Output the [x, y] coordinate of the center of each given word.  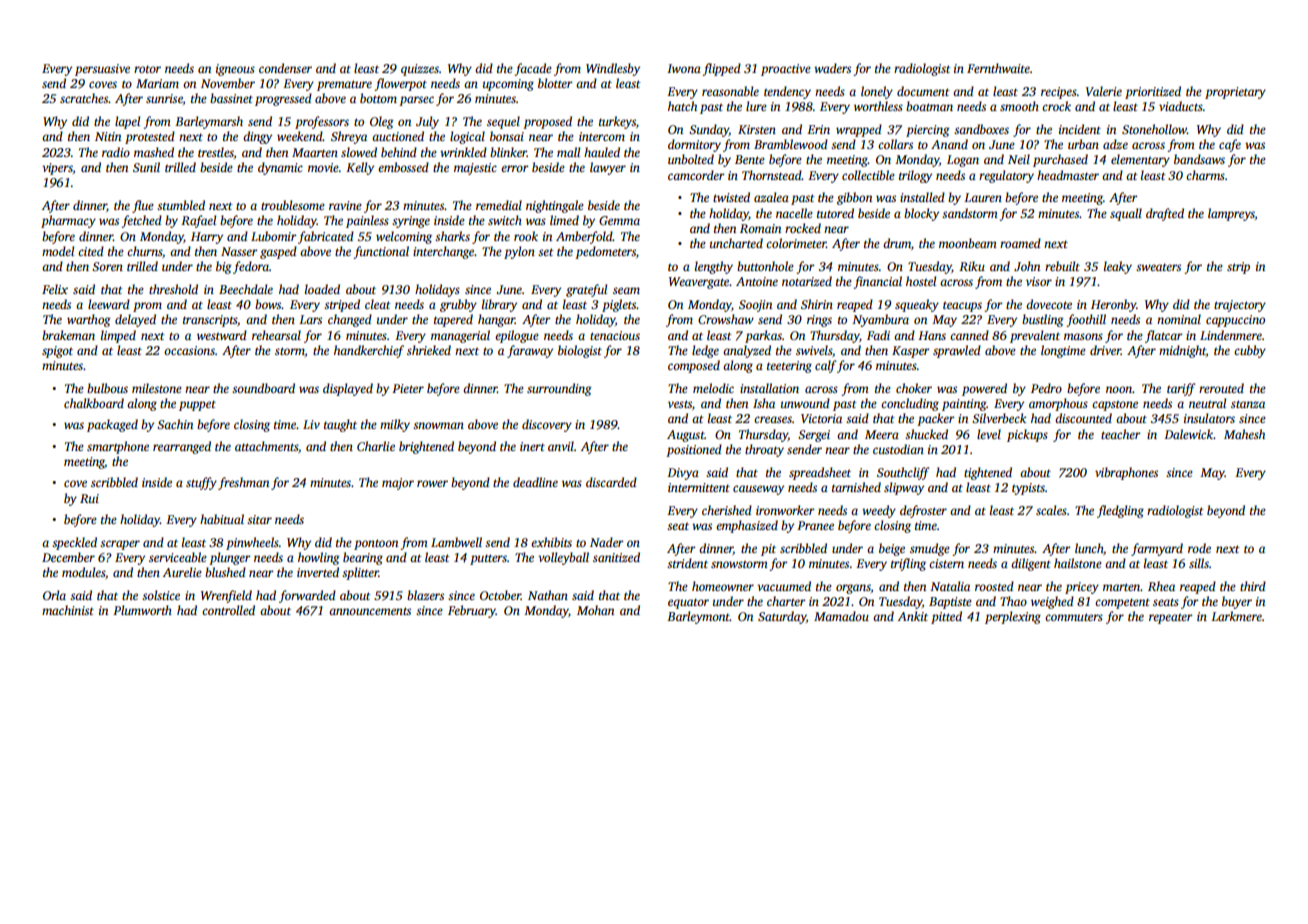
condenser [285, 68]
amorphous [1058, 404]
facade [533, 69]
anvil [561, 446]
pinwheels [252, 543]
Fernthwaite [998, 68]
